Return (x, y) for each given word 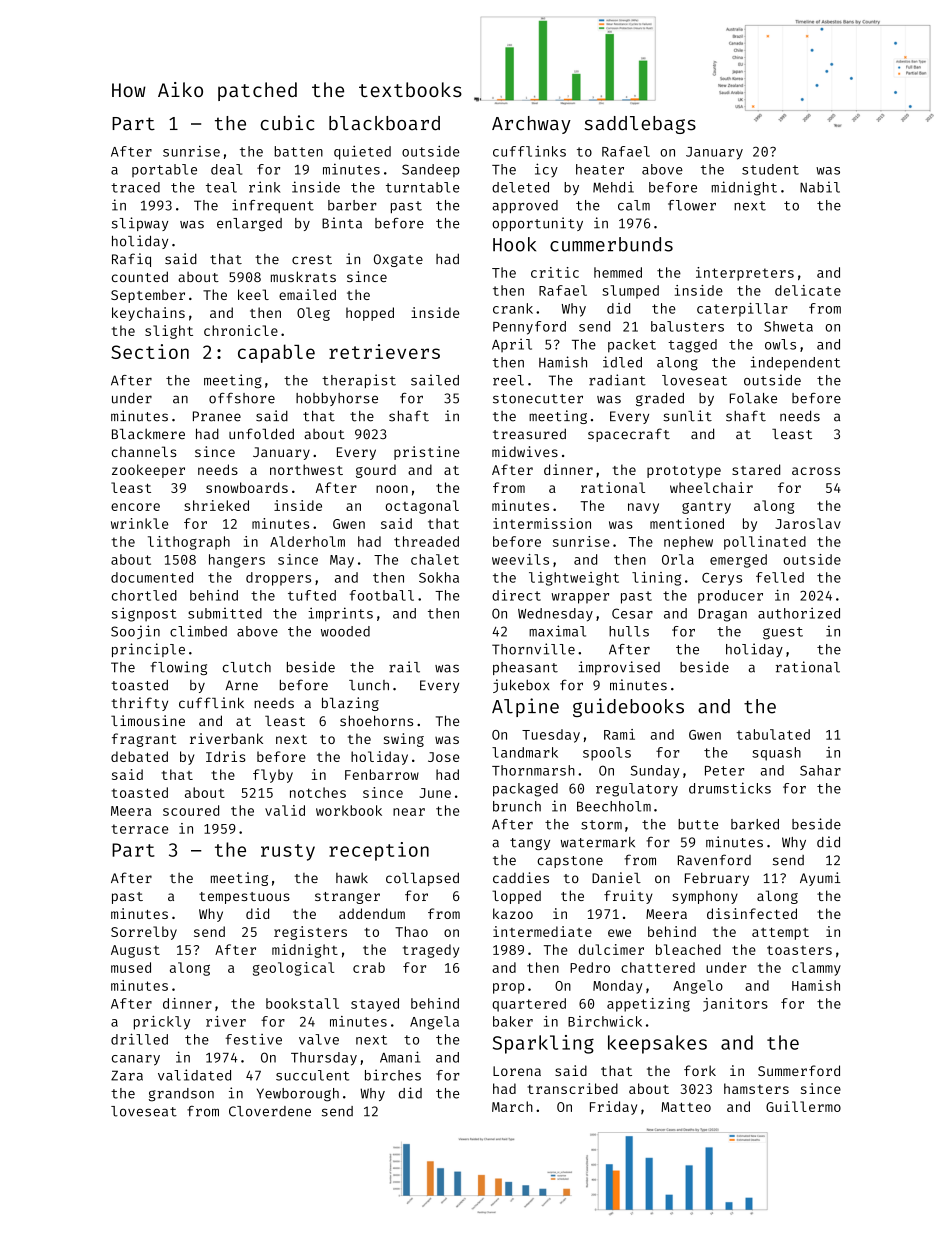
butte (698, 824)
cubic (287, 123)
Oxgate (398, 260)
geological (293, 969)
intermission (542, 523)
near (409, 812)
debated (139, 756)
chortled (144, 595)
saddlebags (640, 125)
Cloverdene (270, 1111)
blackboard (384, 123)
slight (169, 332)
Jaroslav (808, 523)
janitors (735, 1005)
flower (692, 205)
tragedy (431, 951)
